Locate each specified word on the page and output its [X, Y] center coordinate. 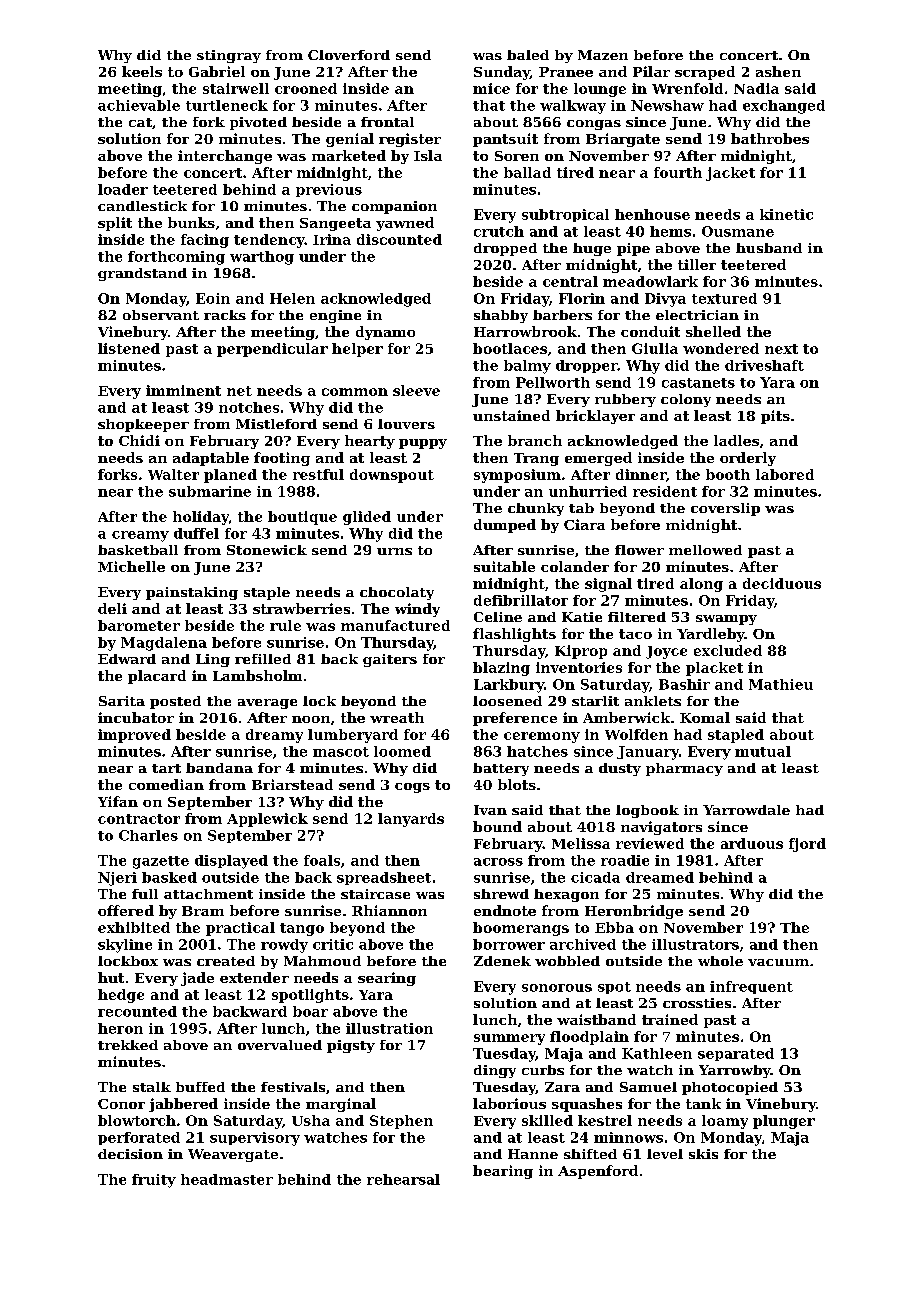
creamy [140, 536]
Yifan [118, 801]
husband [769, 248]
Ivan [490, 810]
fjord [807, 845]
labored [785, 474]
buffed [200, 1087]
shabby [501, 316]
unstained [511, 415]
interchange [225, 157]
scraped [705, 73]
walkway [573, 107]
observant [161, 315]
